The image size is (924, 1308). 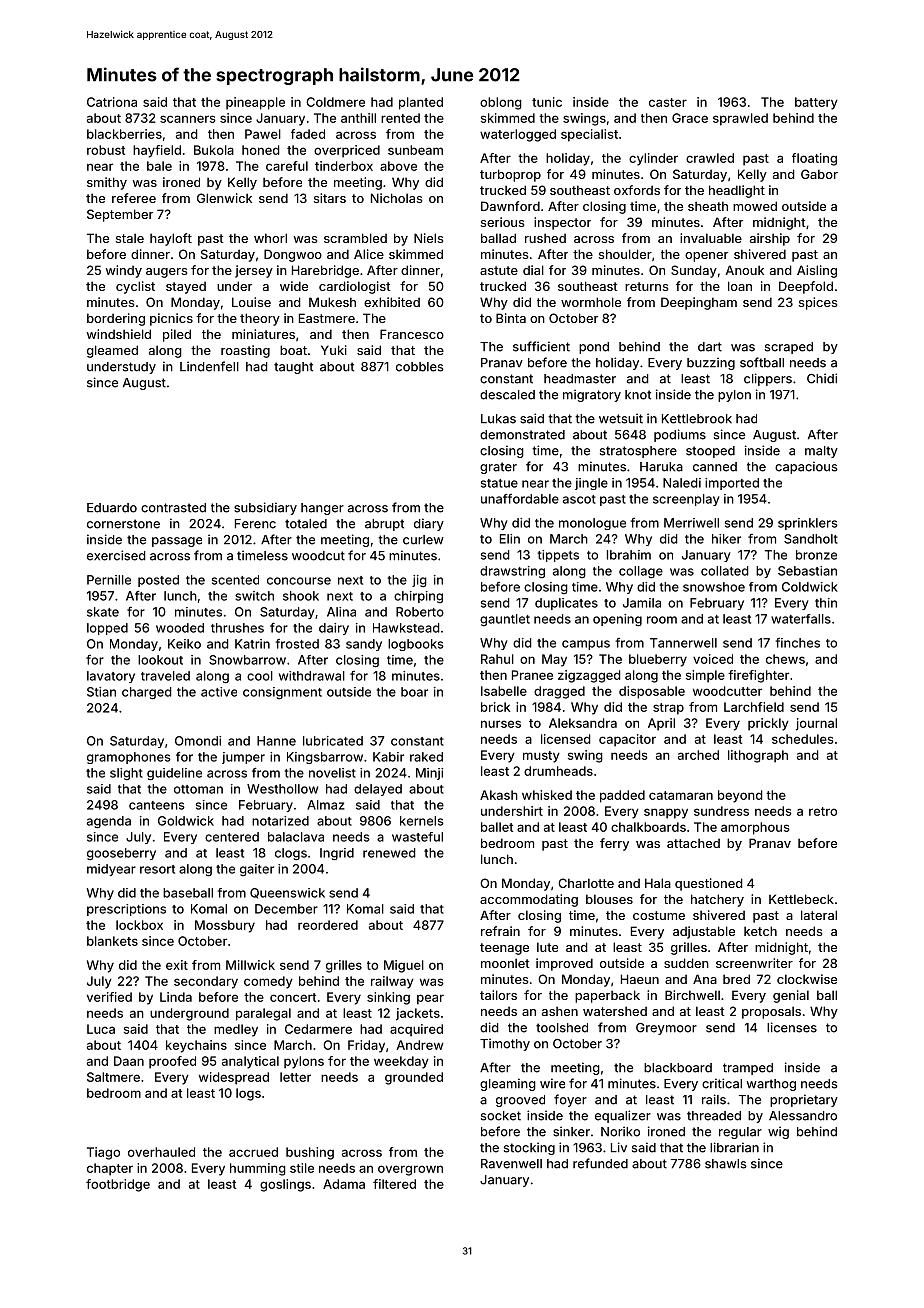 What do you see at coordinates (429, 774) in the document?
I see `Minji` at bounding box center [429, 774].
